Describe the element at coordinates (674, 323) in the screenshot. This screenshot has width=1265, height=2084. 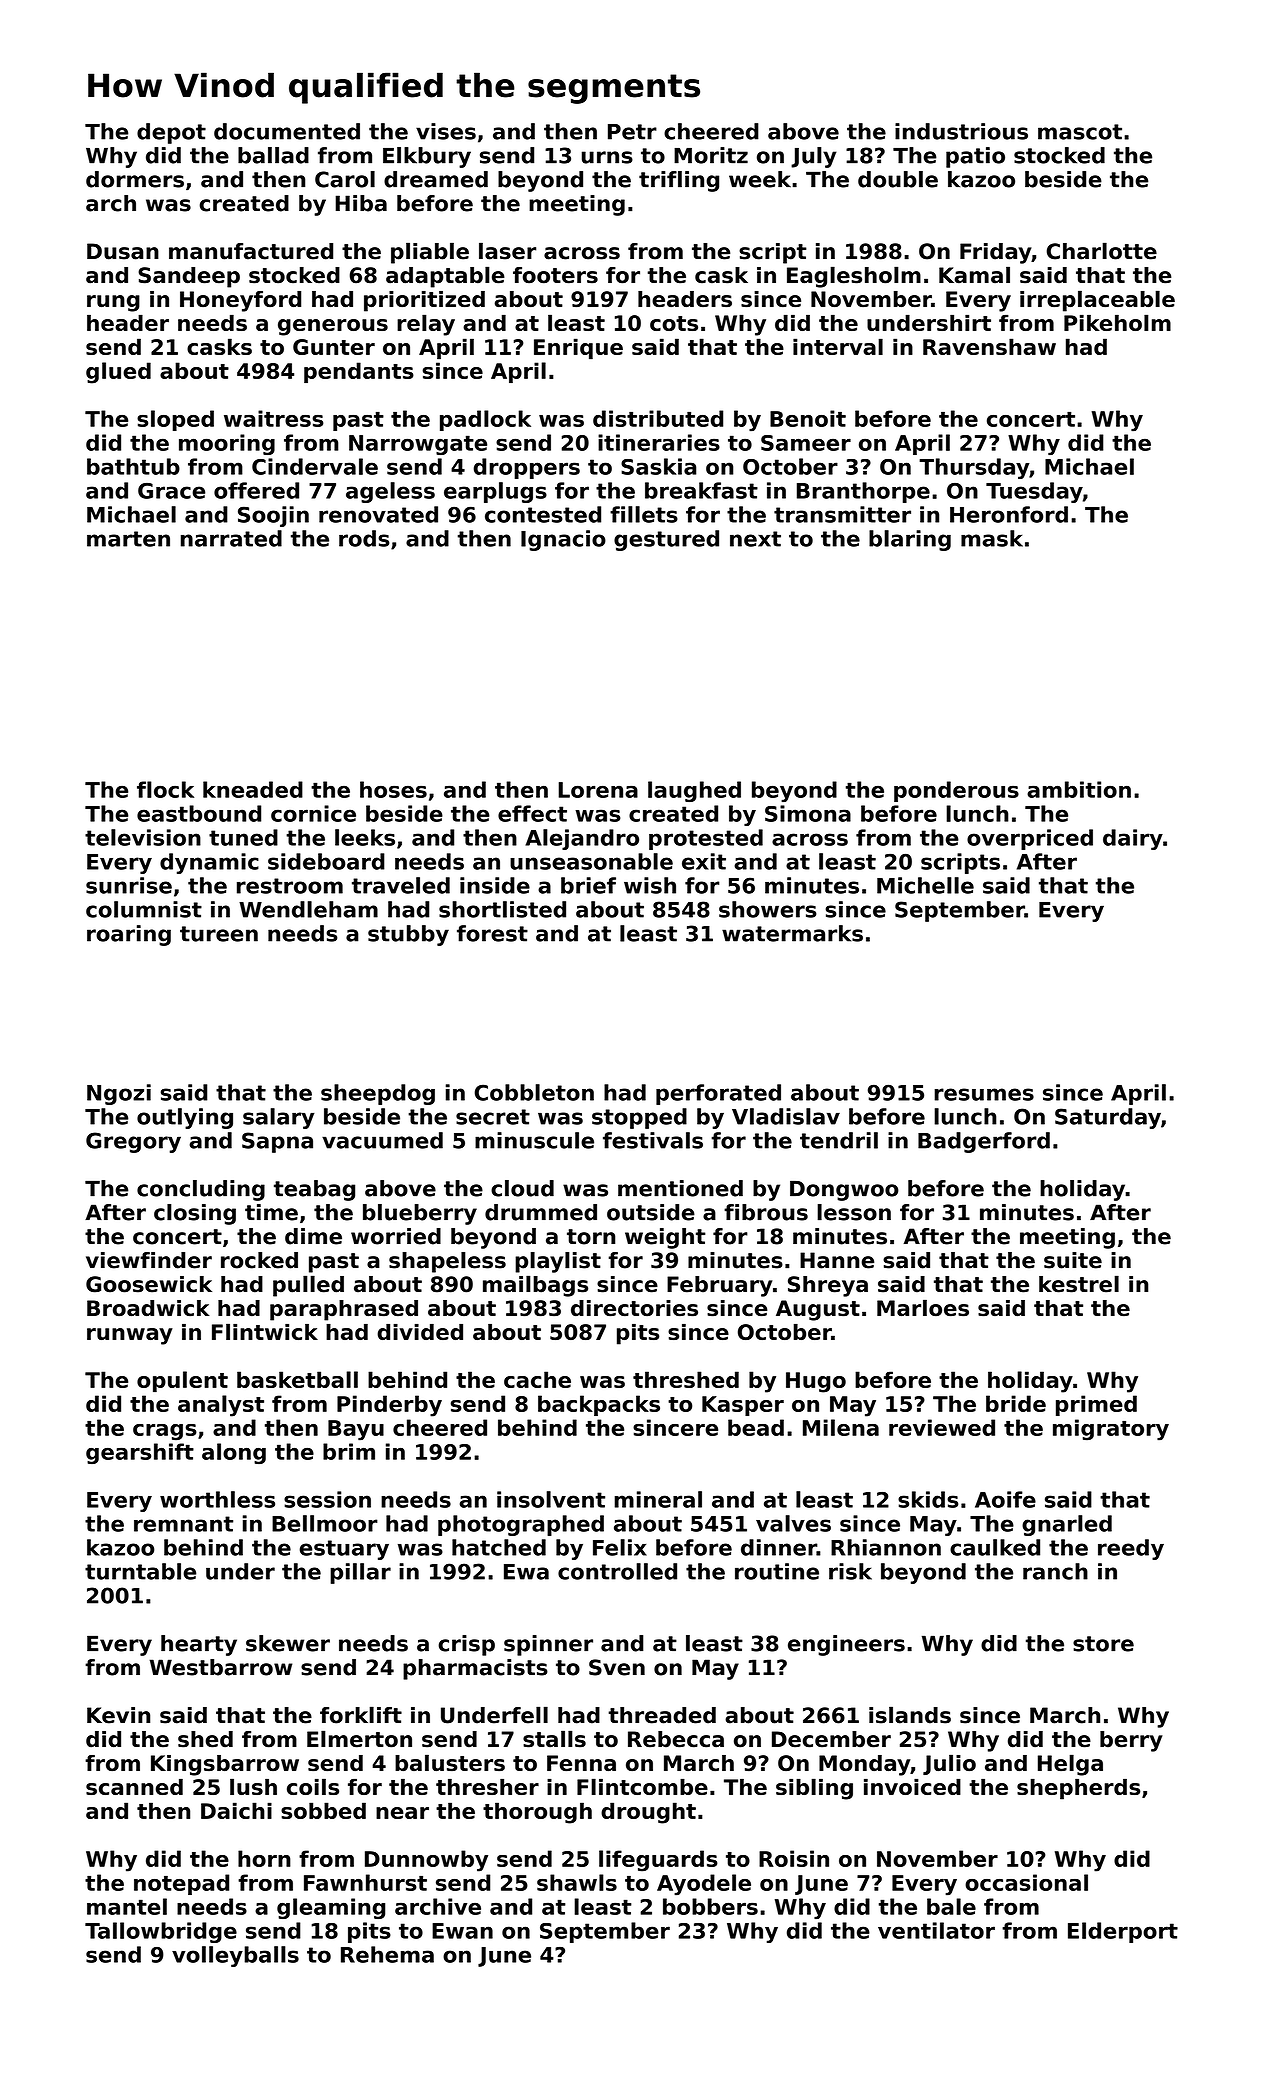
I see `cots` at that location.
